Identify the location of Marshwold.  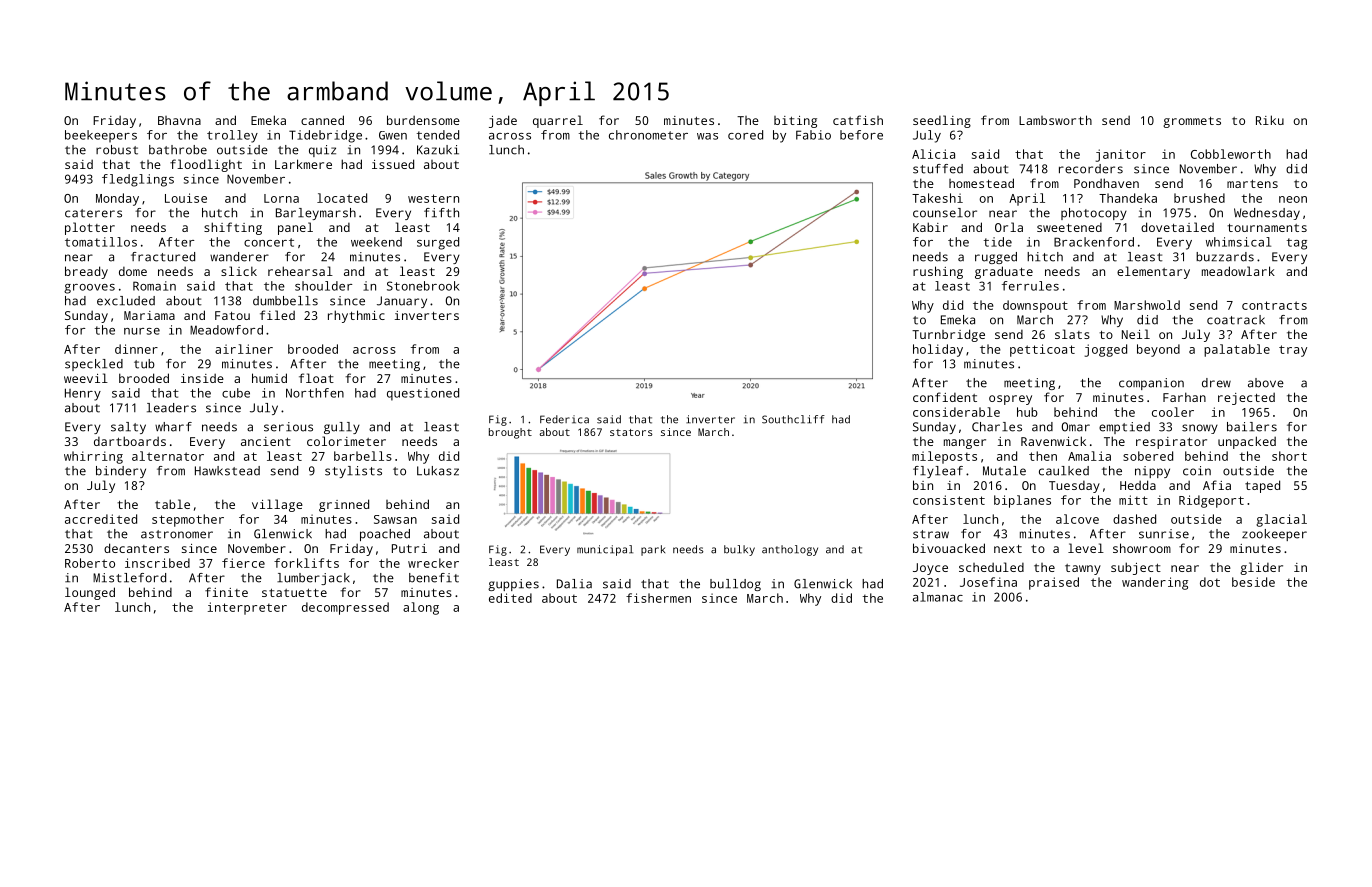
(1147, 305).
